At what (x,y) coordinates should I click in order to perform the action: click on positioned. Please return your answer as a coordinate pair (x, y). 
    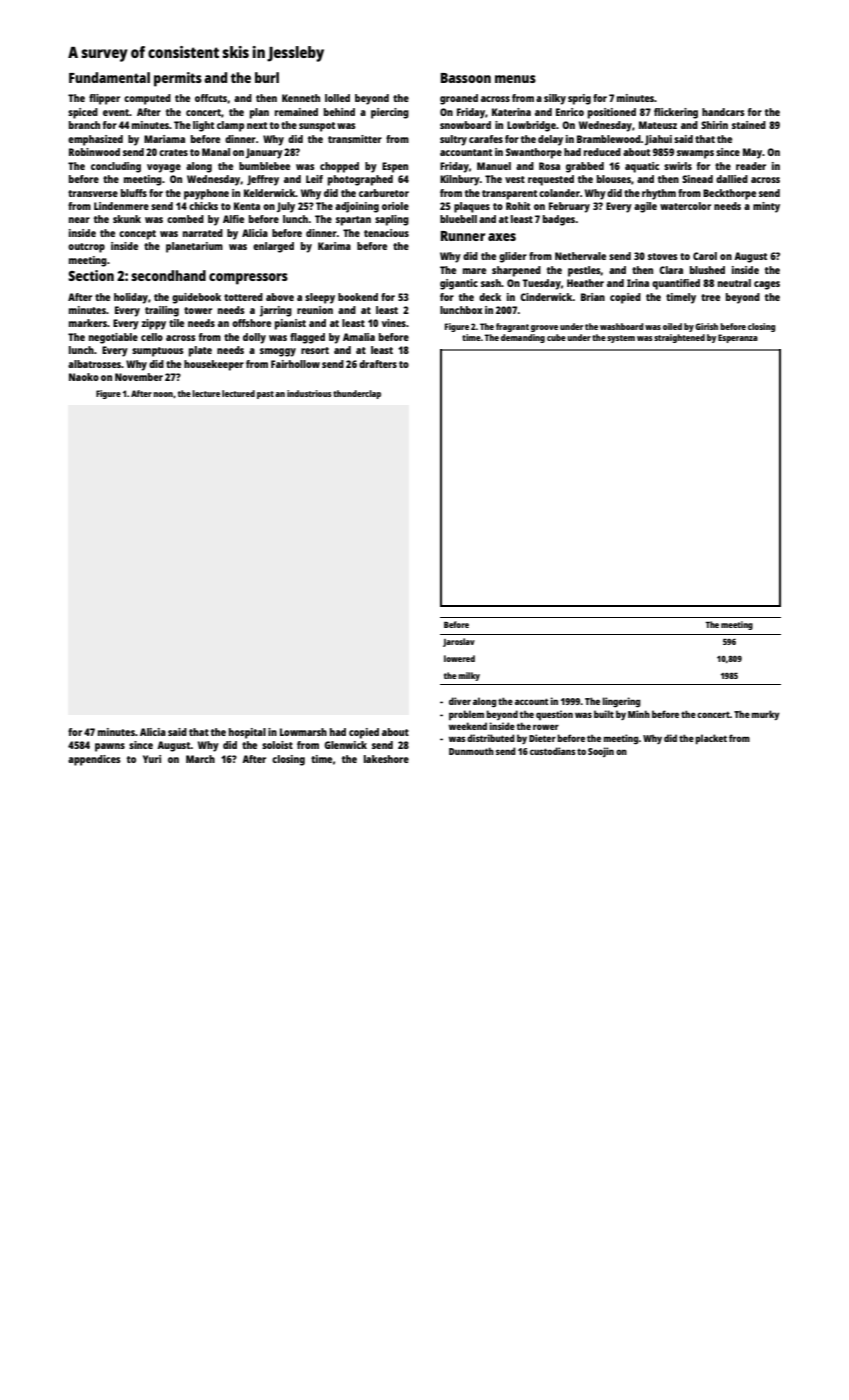
    Looking at the image, I should click on (612, 113).
